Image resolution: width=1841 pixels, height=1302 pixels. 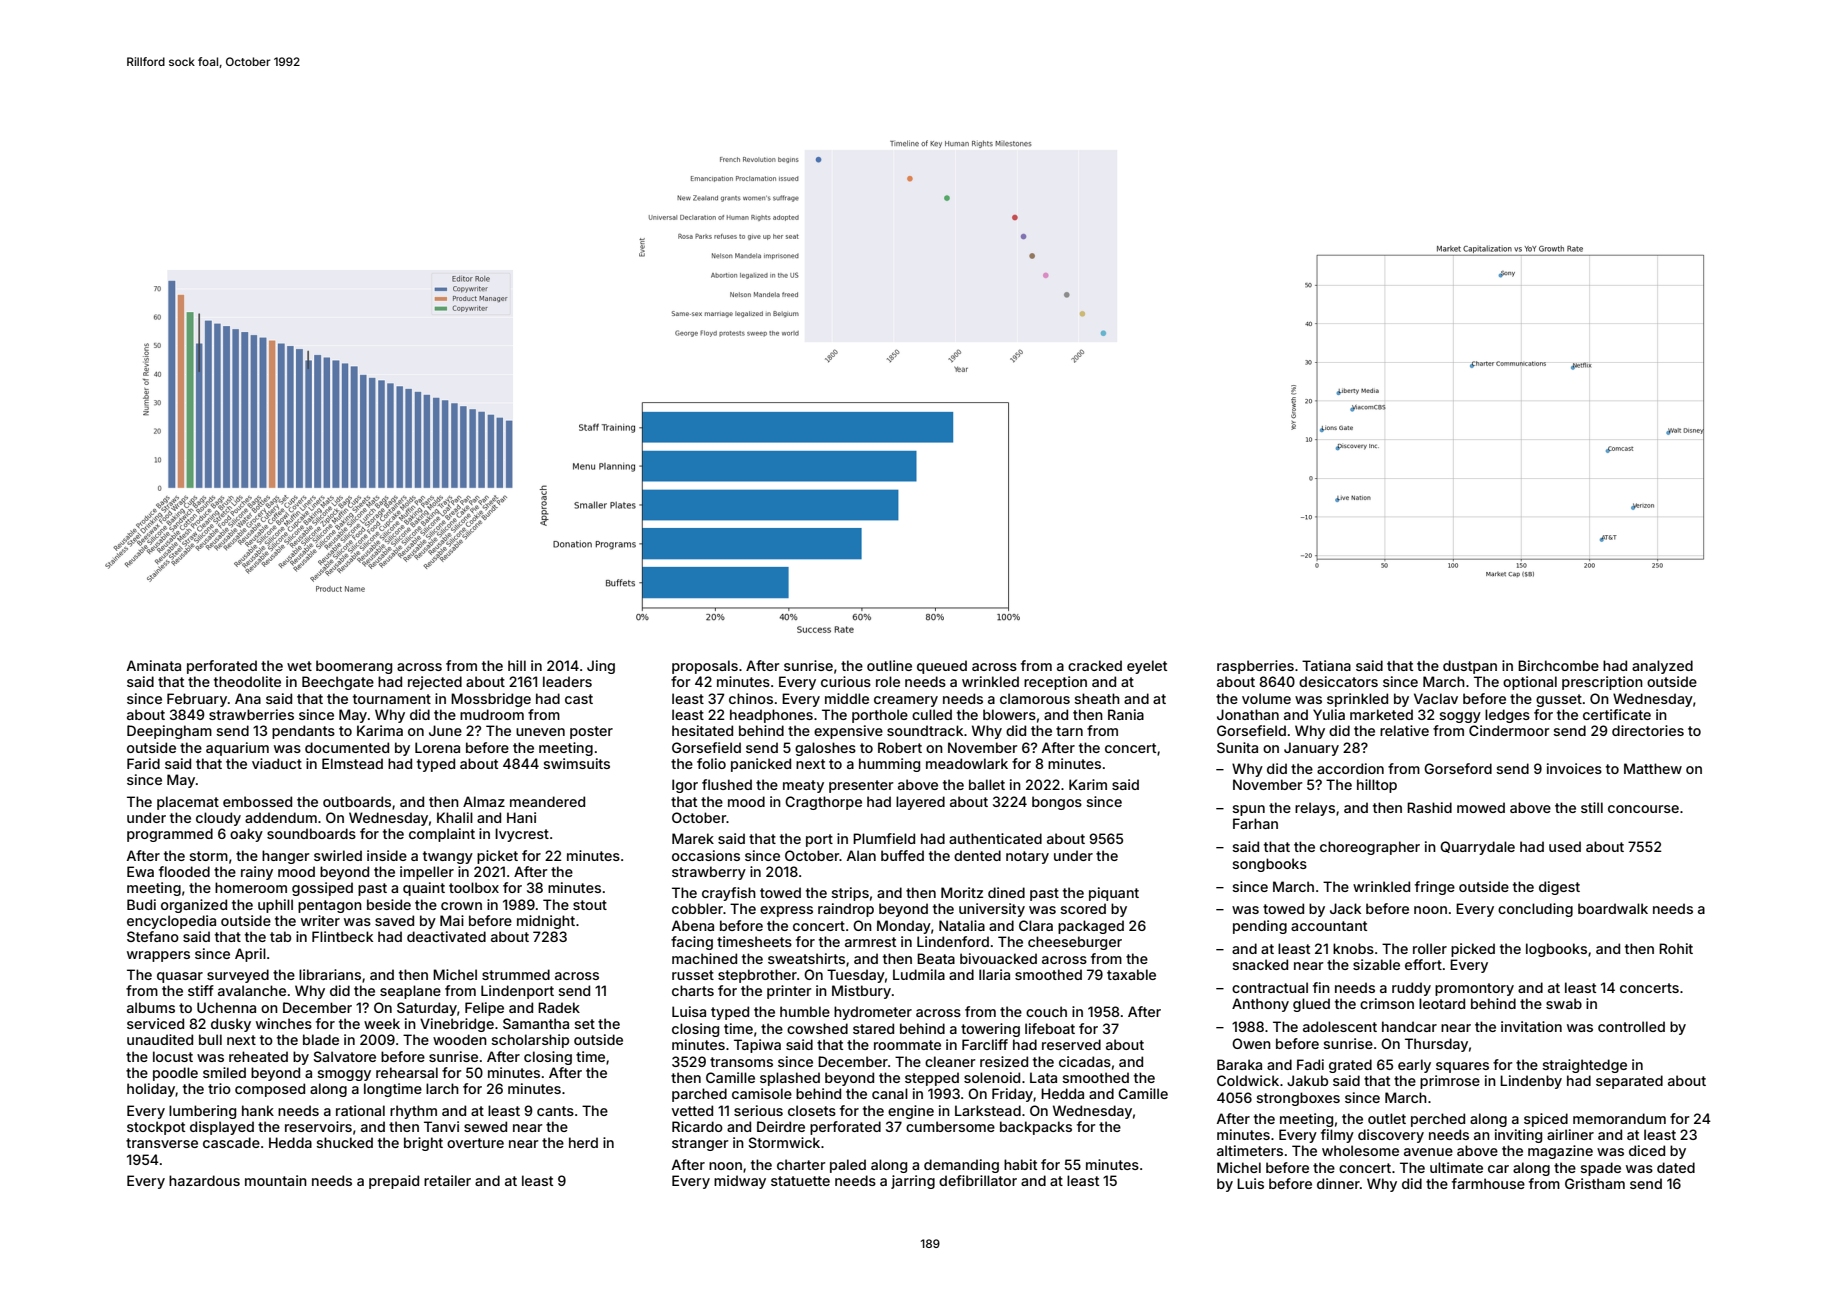 What do you see at coordinates (394, 920) in the screenshot?
I see `saved` at bounding box center [394, 920].
